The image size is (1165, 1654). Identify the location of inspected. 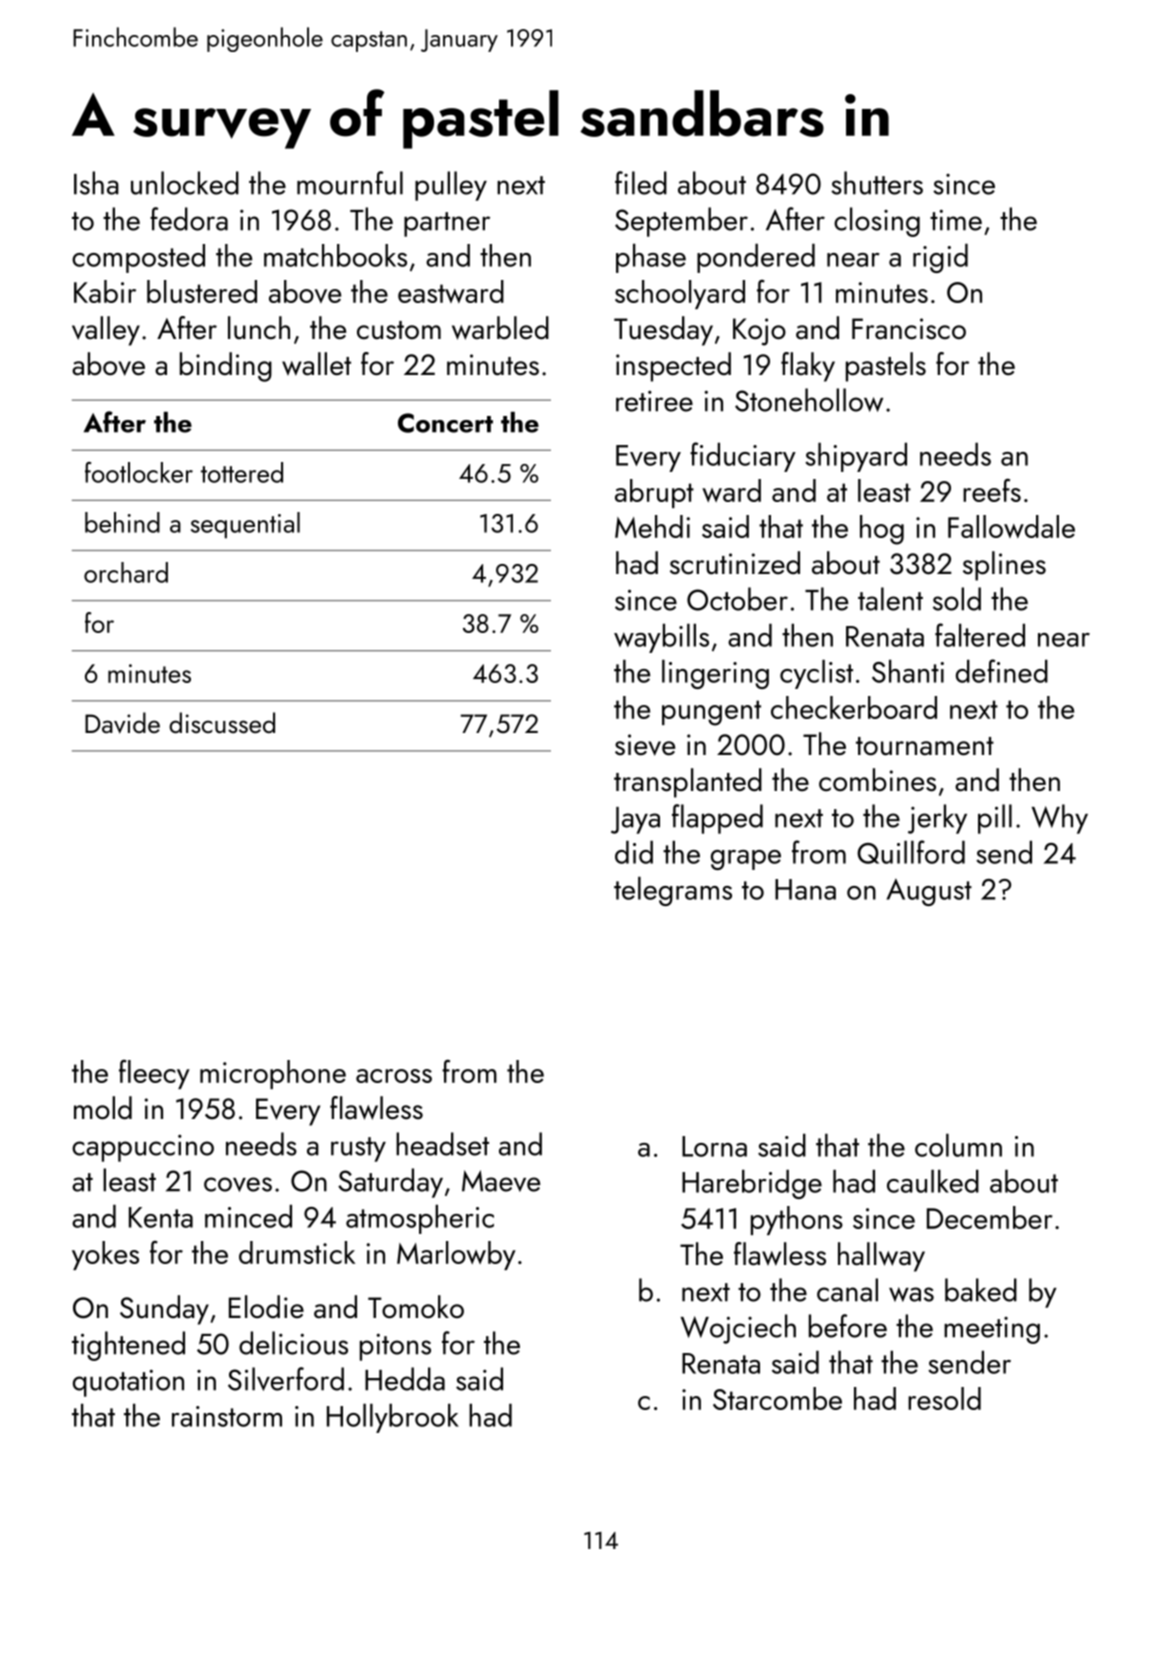
(673, 367).
